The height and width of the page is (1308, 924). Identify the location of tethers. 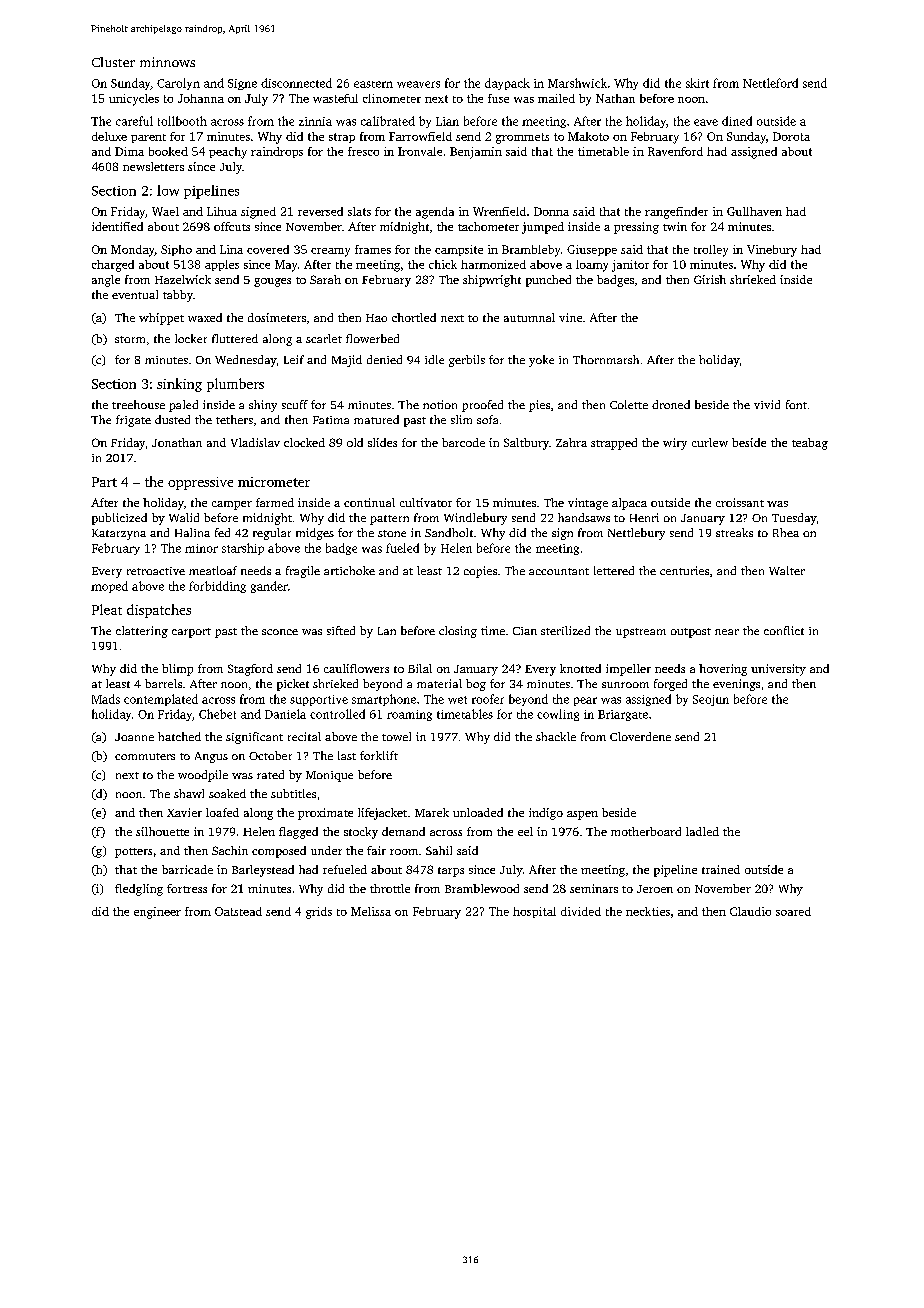
(234, 419).
